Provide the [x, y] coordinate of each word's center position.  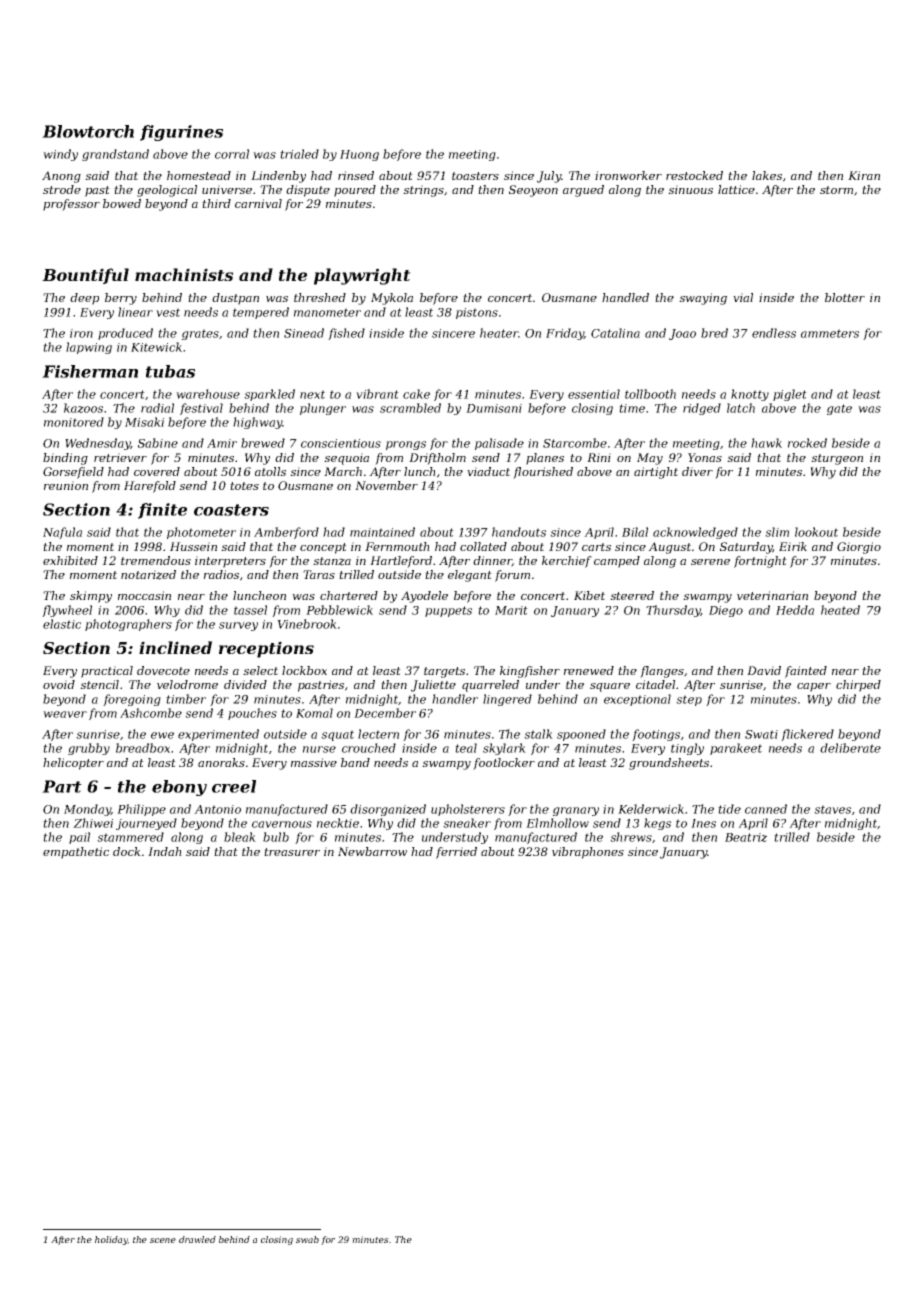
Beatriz [746, 837]
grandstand [115, 155]
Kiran [864, 175]
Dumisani [494, 408]
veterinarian [772, 595]
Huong [359, 155]
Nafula [62, 533]
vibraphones [588, 853]
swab [307, 1239]
